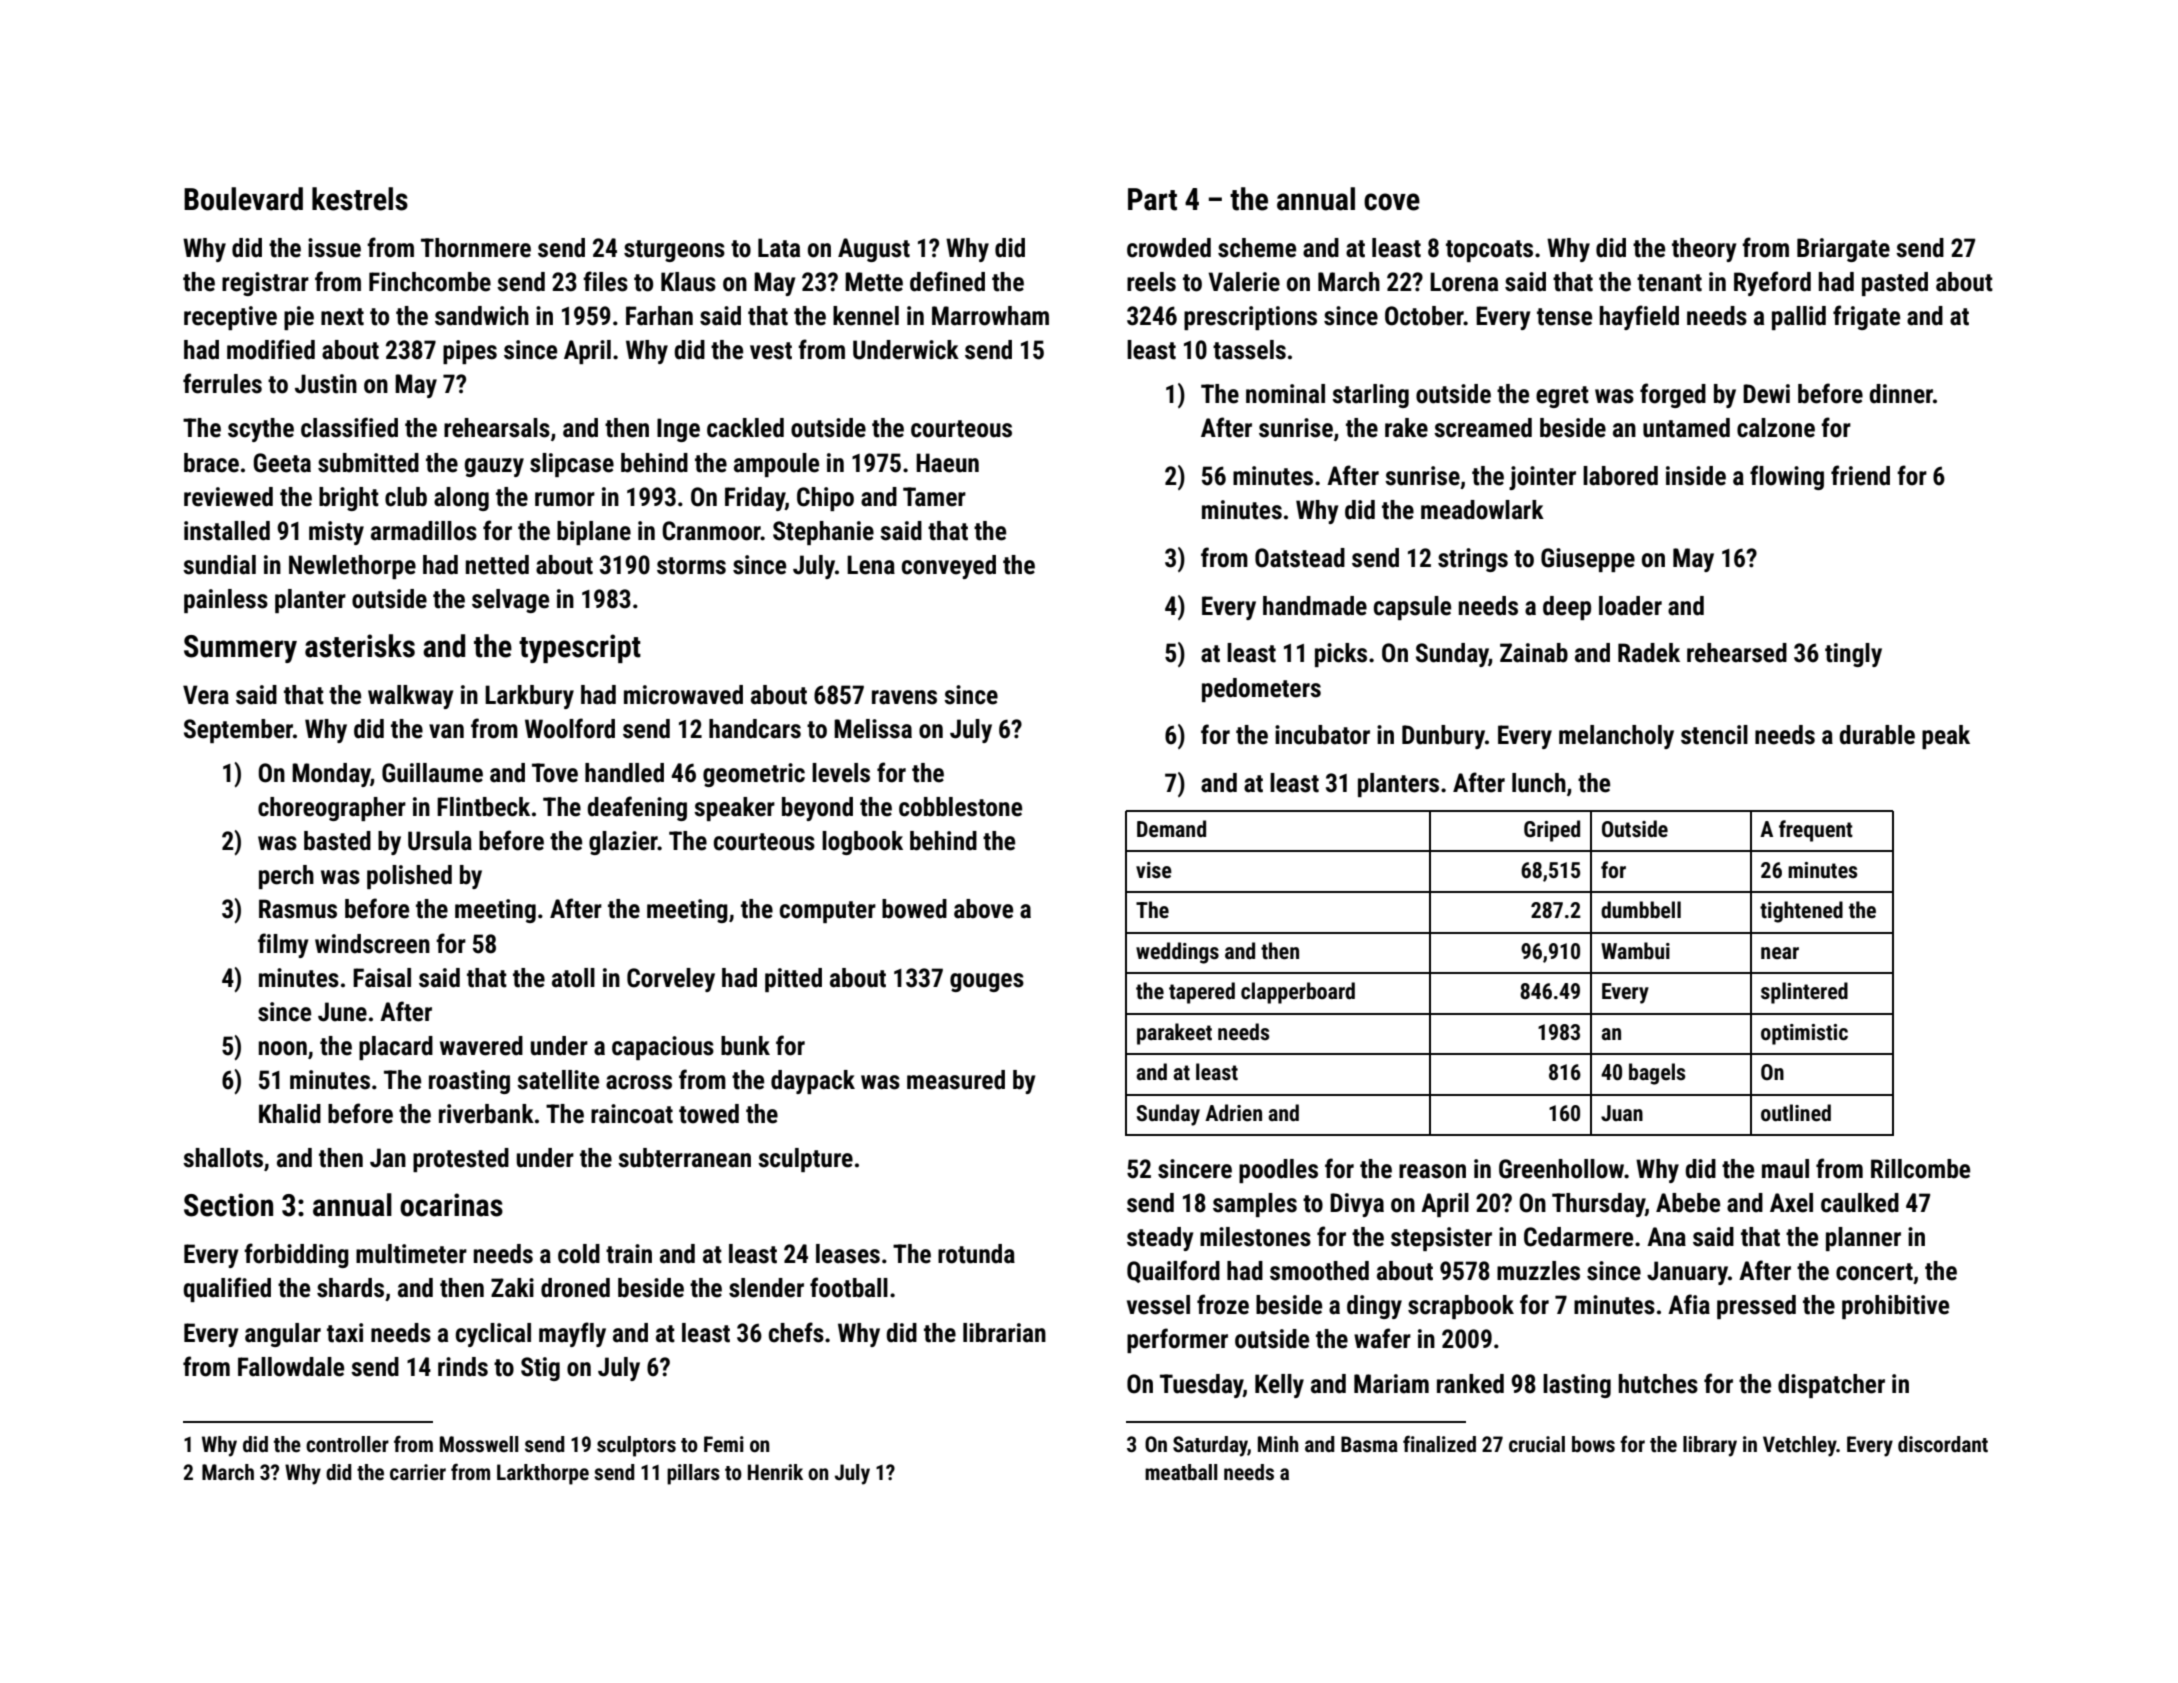 This screenshot has height=1683, width=2178. What do you see at coordinates (1261, 690) in the screenshot?
I see `pedometers` at bounding box center [1261, 690].
